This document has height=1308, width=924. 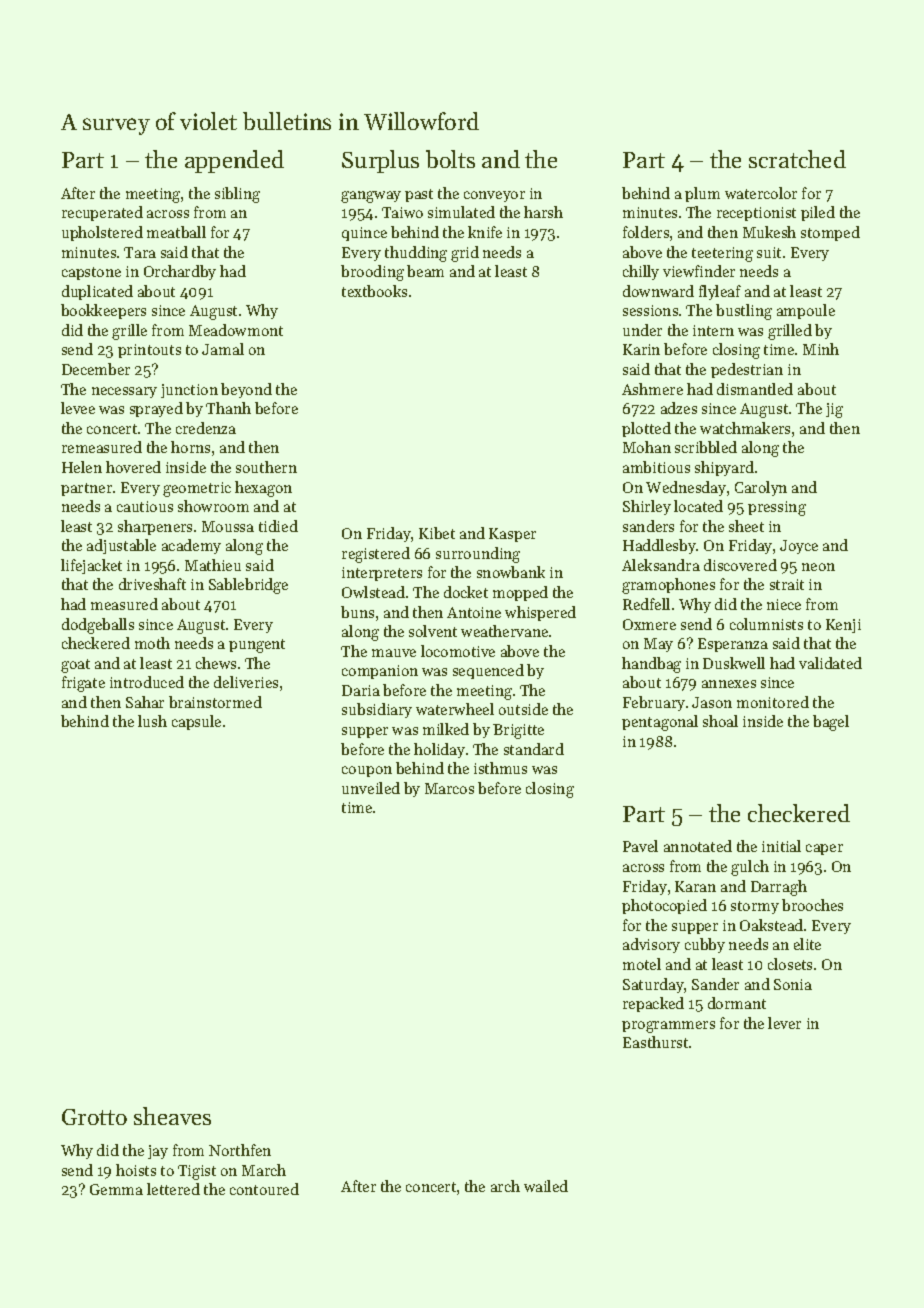 I want to click on jig, so click(x=834, y=410).
